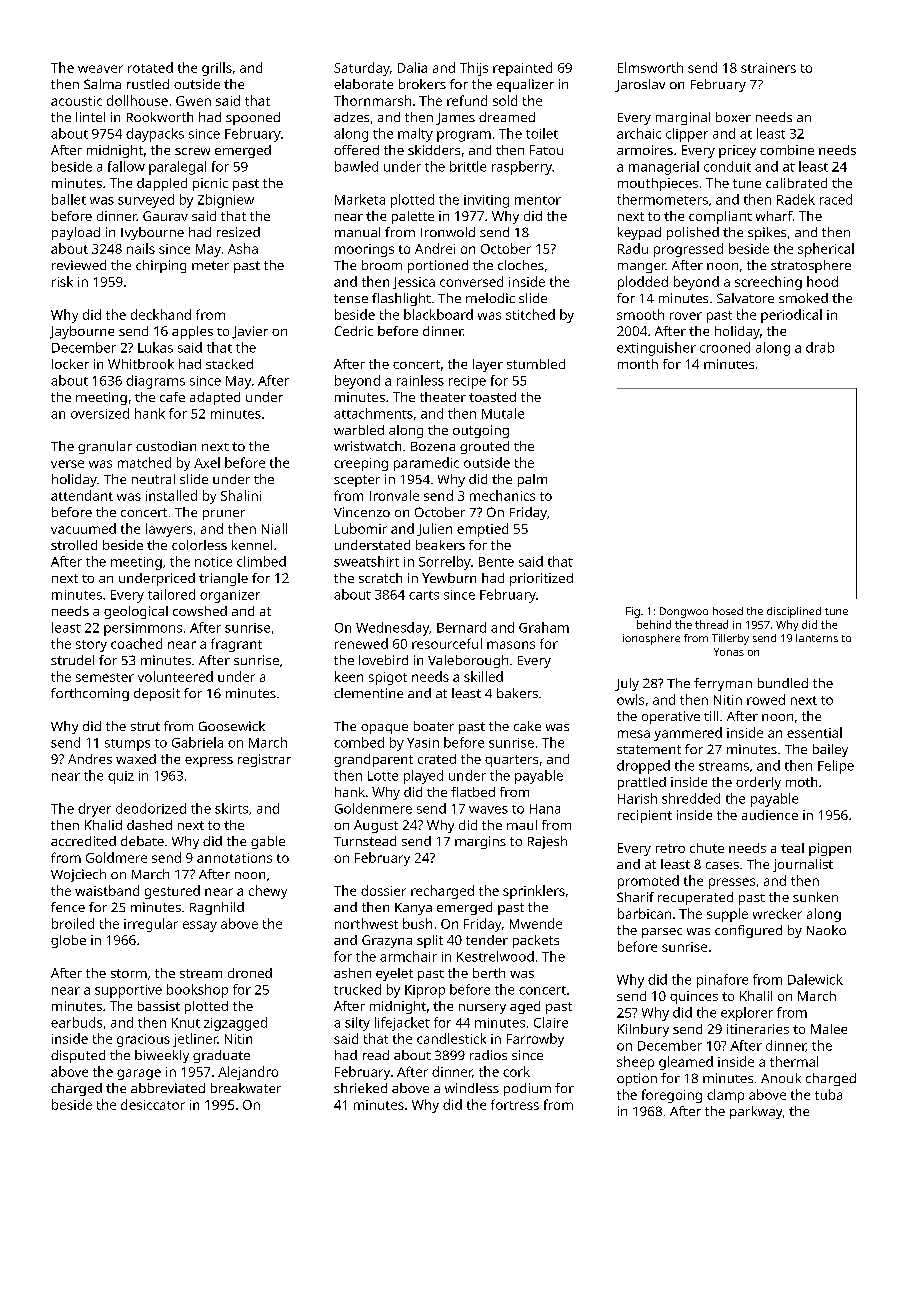  I want to click on strainers, so click(768, 68).
